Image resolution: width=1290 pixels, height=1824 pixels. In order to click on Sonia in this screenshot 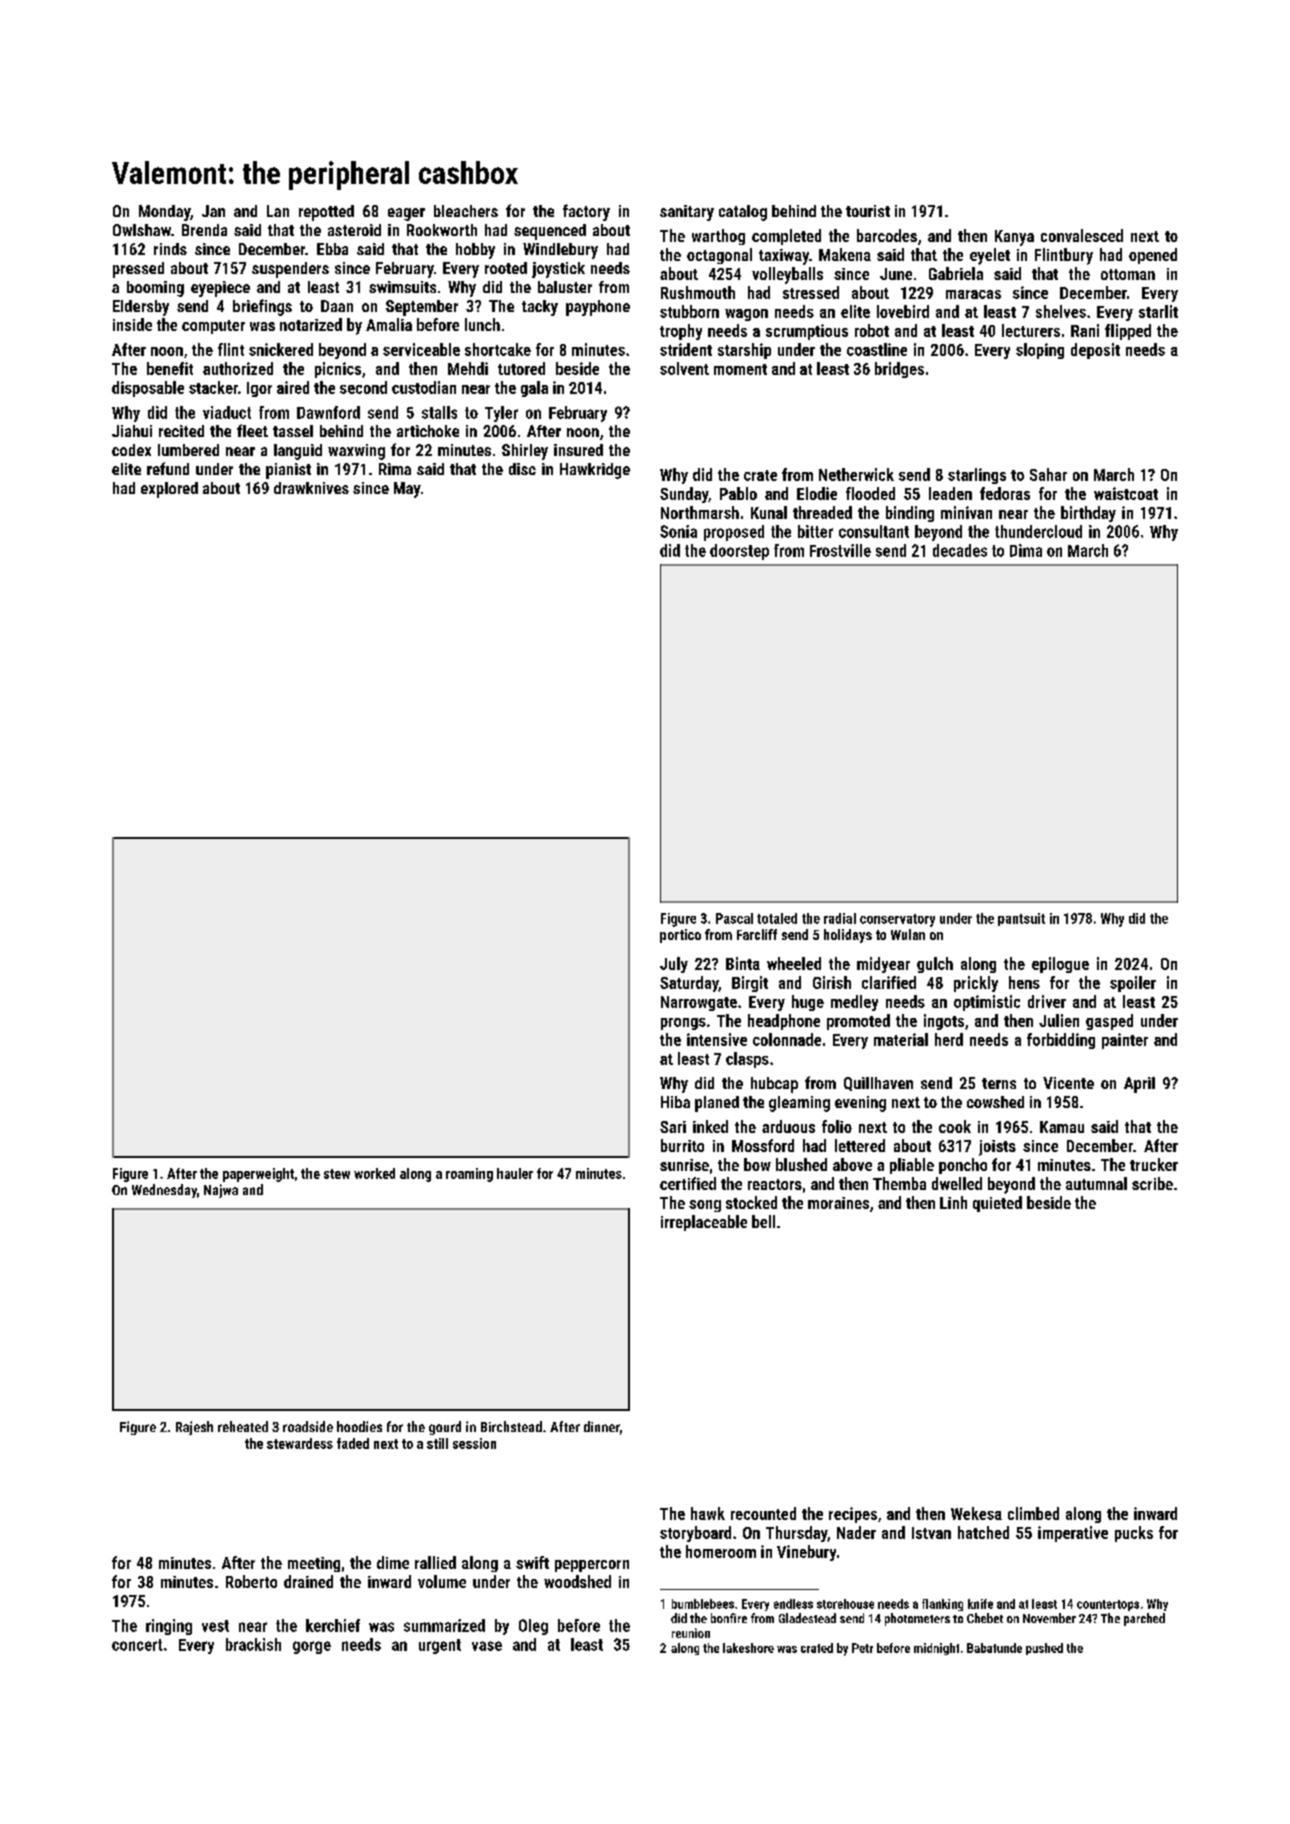, I will do `click(678, 531)`.
